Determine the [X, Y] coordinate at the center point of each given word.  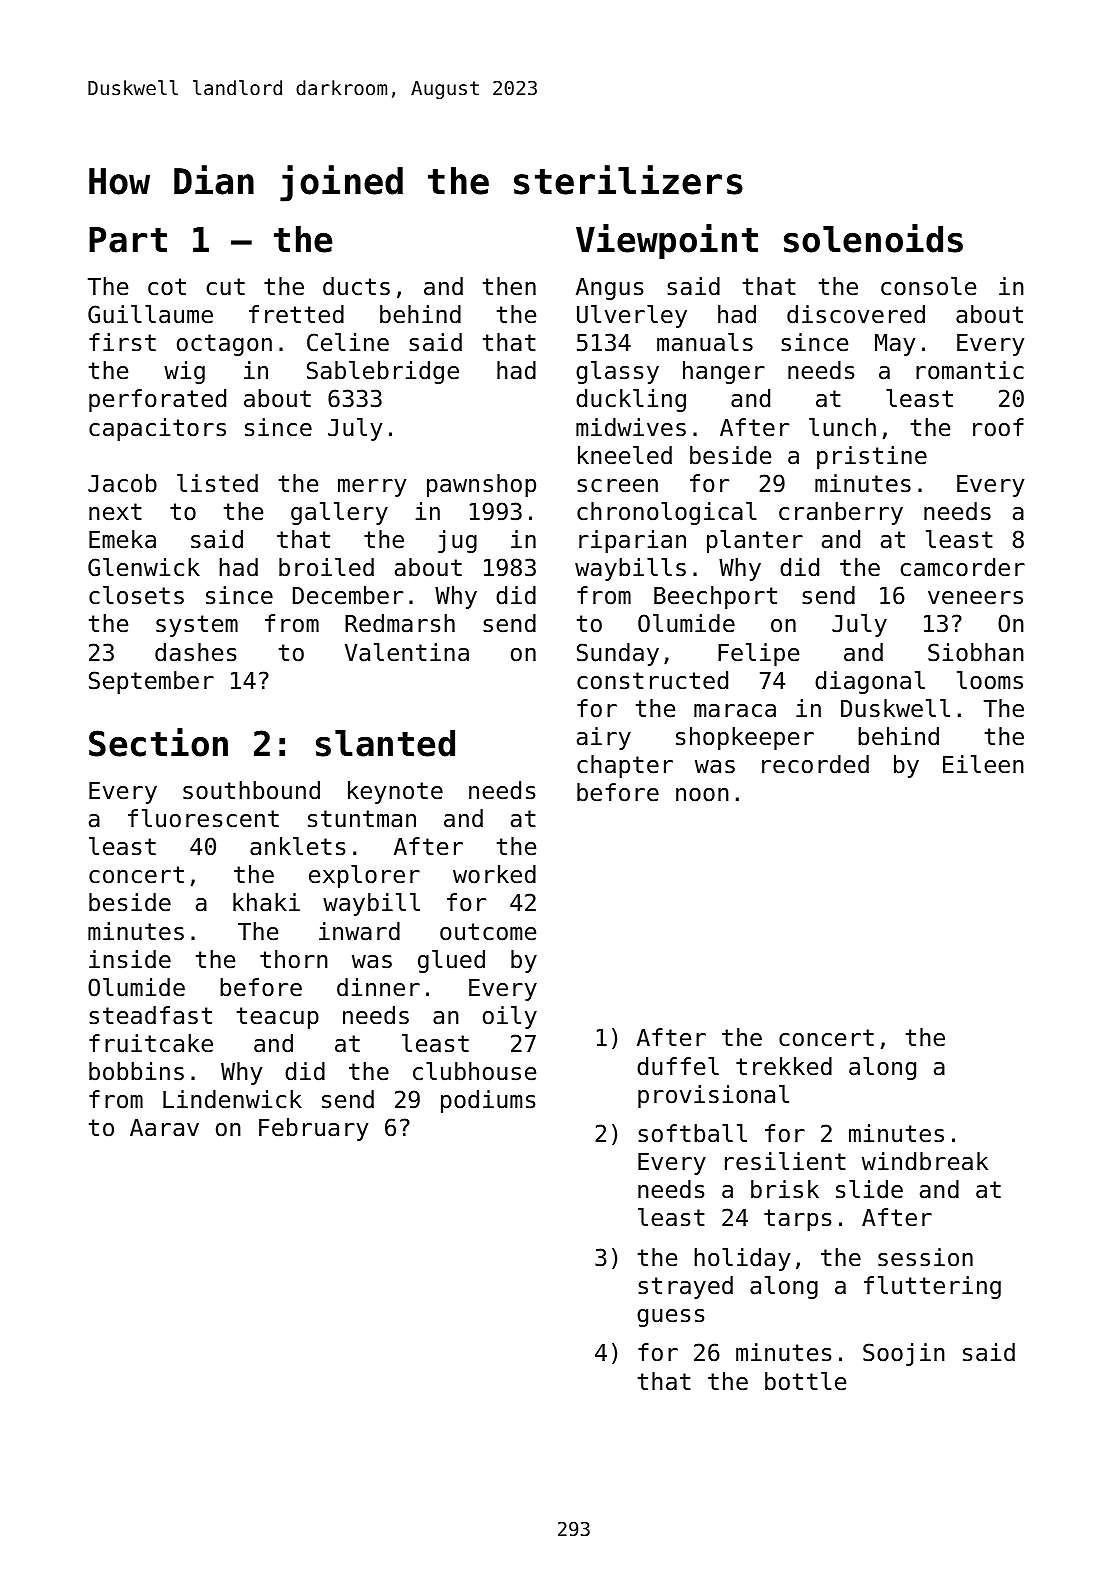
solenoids [873, 238]
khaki [266, 902]
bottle [805, 1381]
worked [494, 874]
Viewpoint [667, 241]
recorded [815, 764]
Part [128, 240]
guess [670, 1318]
